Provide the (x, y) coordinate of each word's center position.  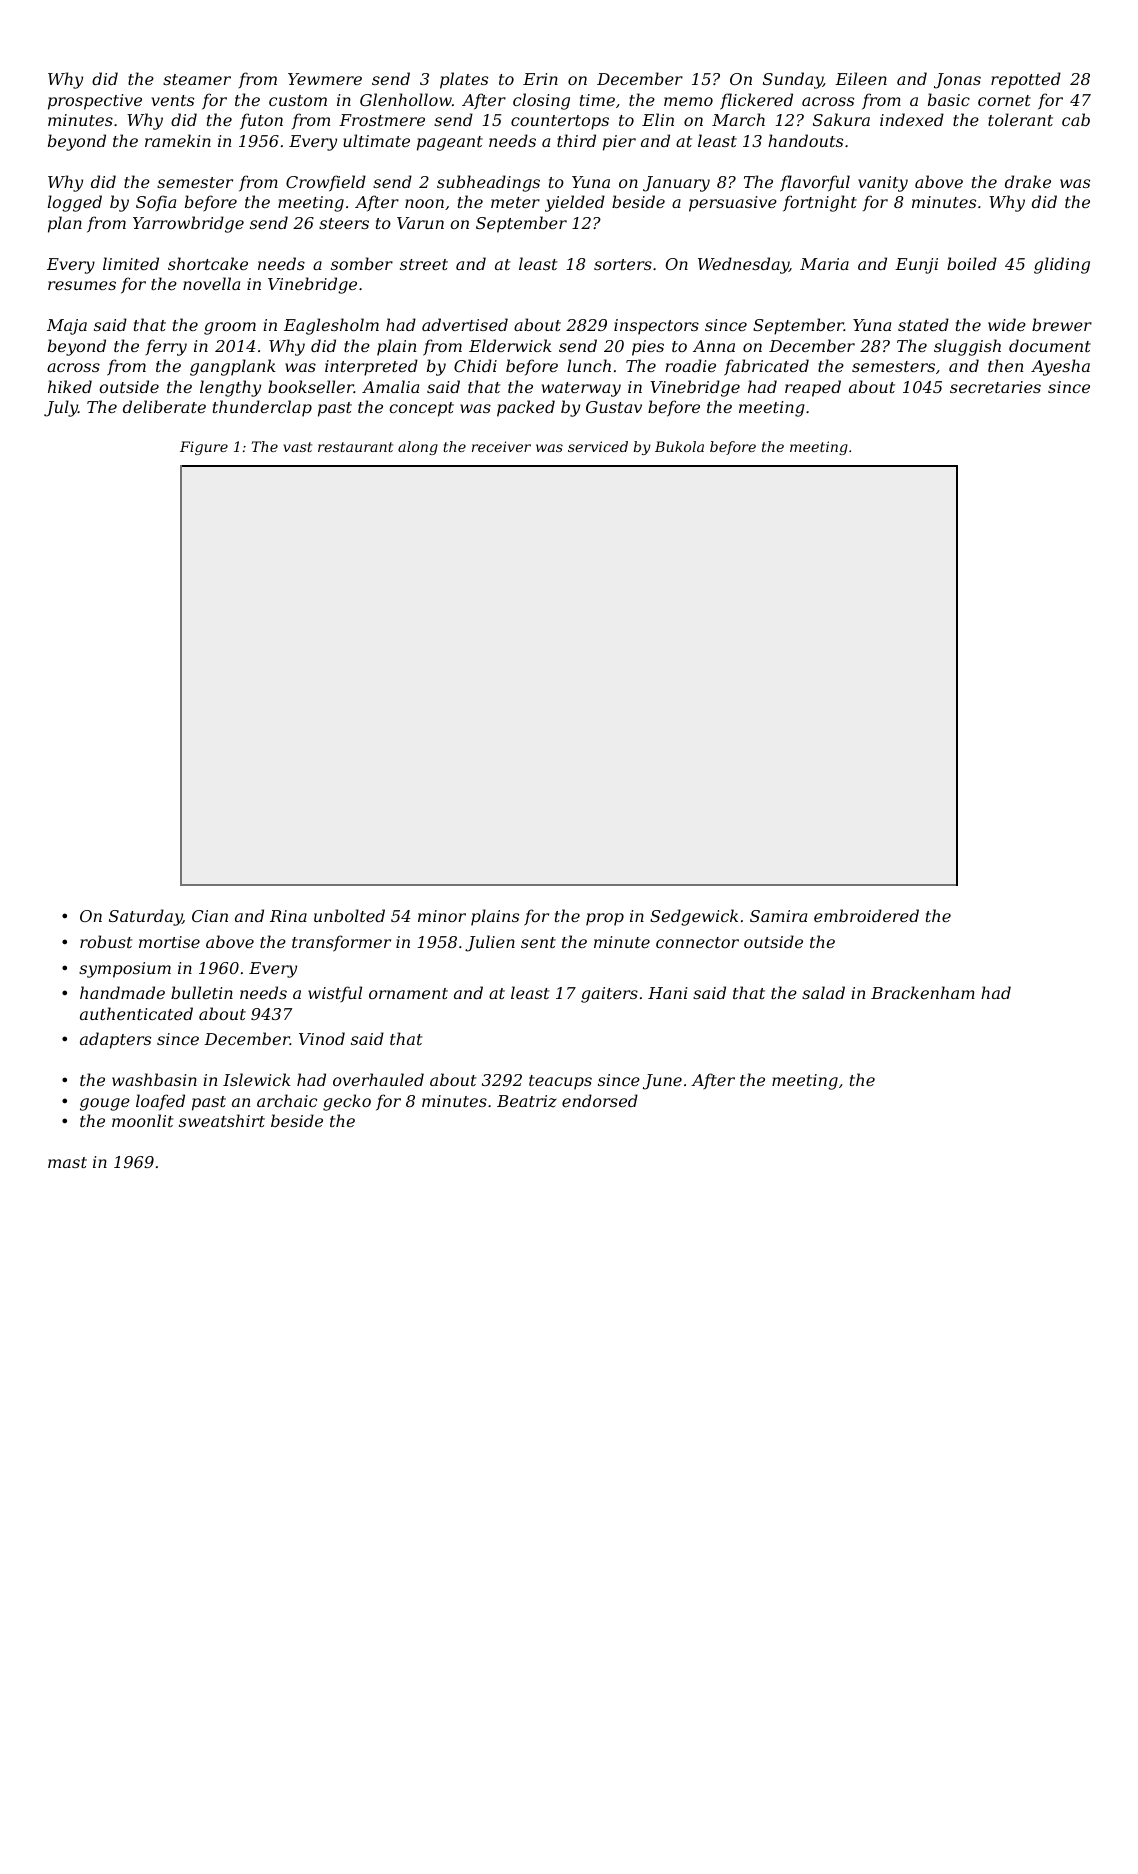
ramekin (178, 140)
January (676, 184)
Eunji (916, 266)
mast (67, 1162)
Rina (288, 916)
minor (442, 916)
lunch (589, 365)
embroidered (866, 915)
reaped (813, 388)
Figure (204, 448)
